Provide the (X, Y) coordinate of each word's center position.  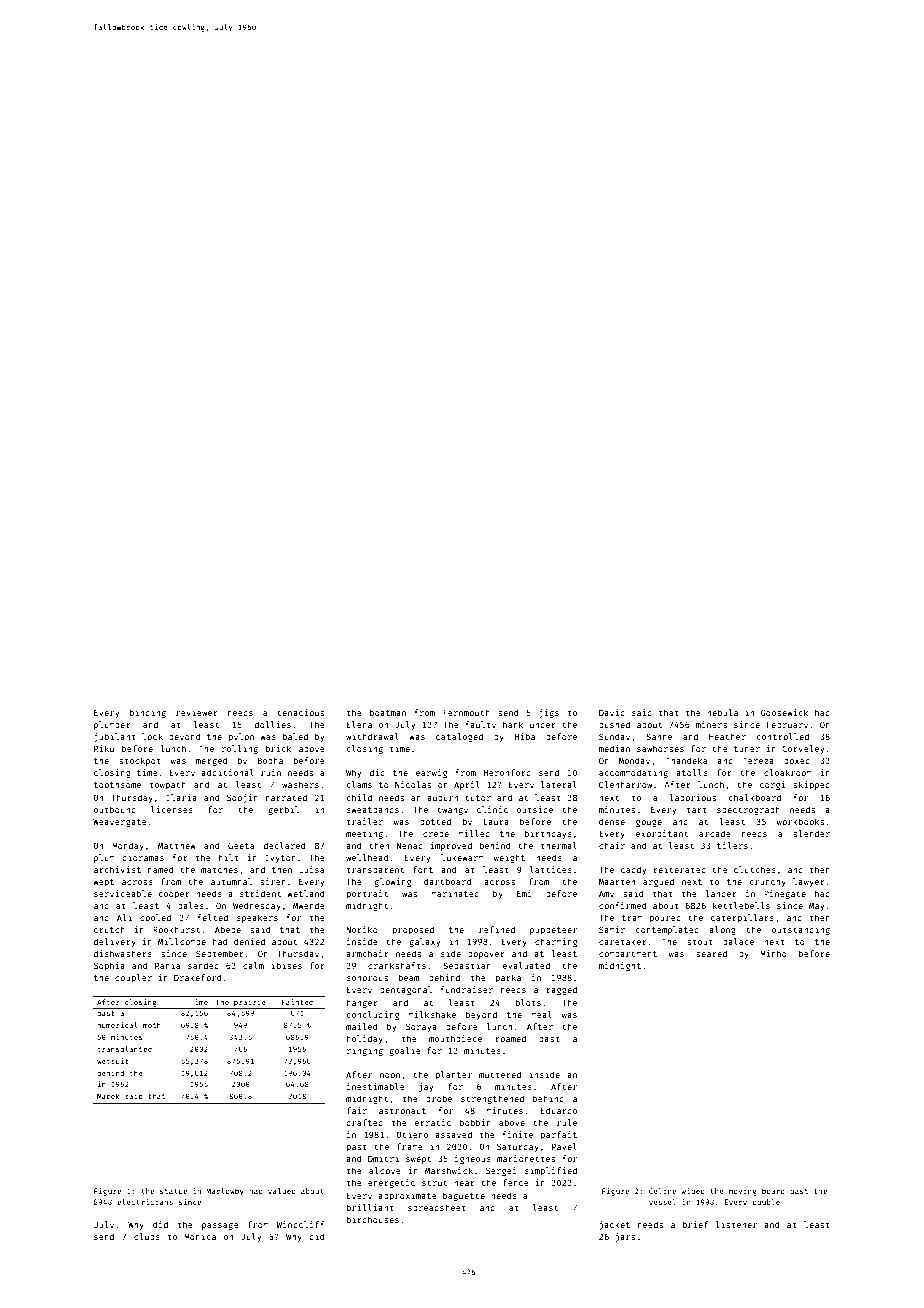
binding (148, 713)
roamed (510, 1038)
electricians (145, 1202)
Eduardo (559, 1110)
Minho (773, 953)
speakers (257, 918)
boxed (797, 760)
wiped (693, 1192)
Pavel (564, 1146)
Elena (359, 724)
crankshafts (397, 965)
